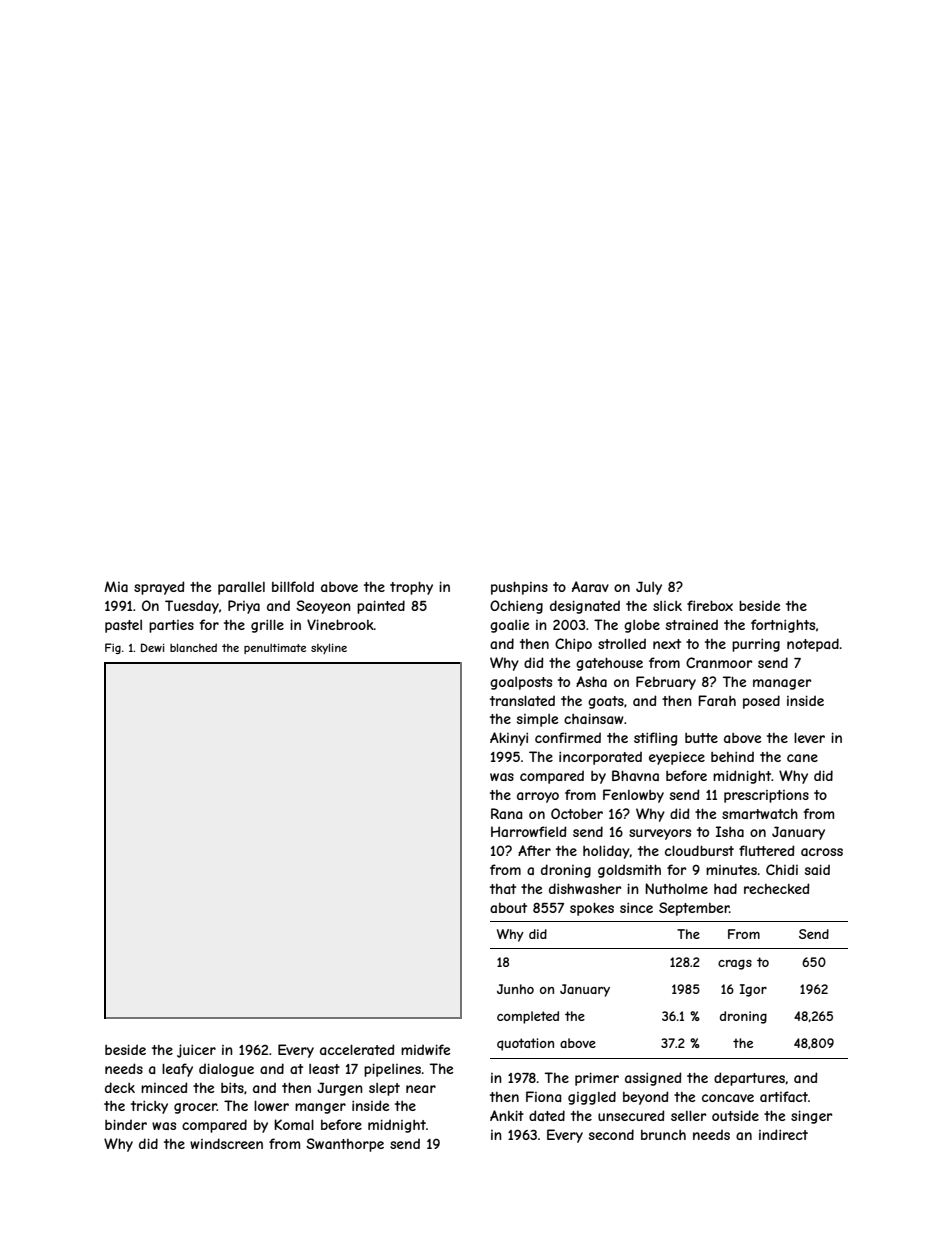  I want to click on manager, so click(782, 684).
